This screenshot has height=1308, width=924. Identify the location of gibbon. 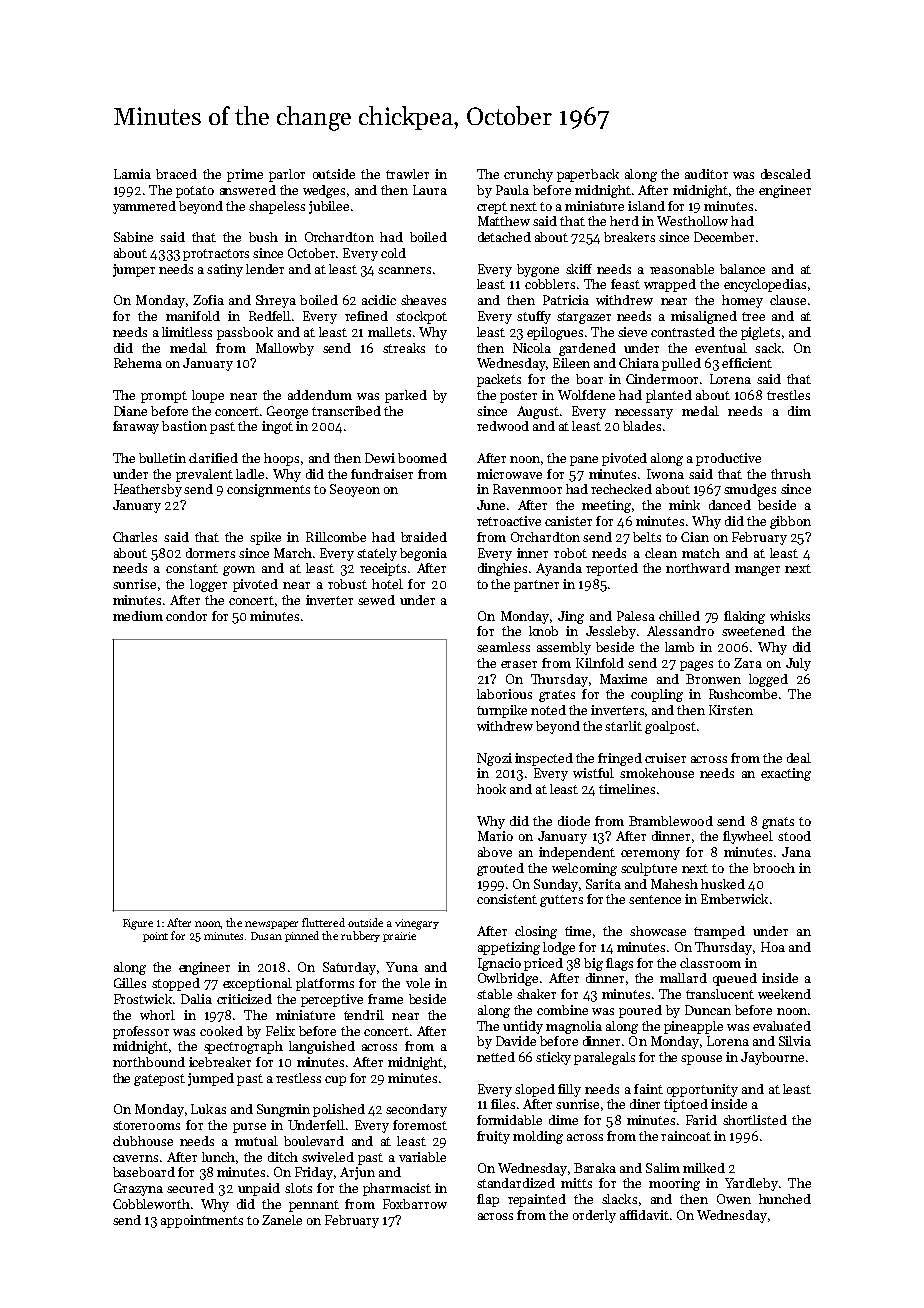
(790, 522).
